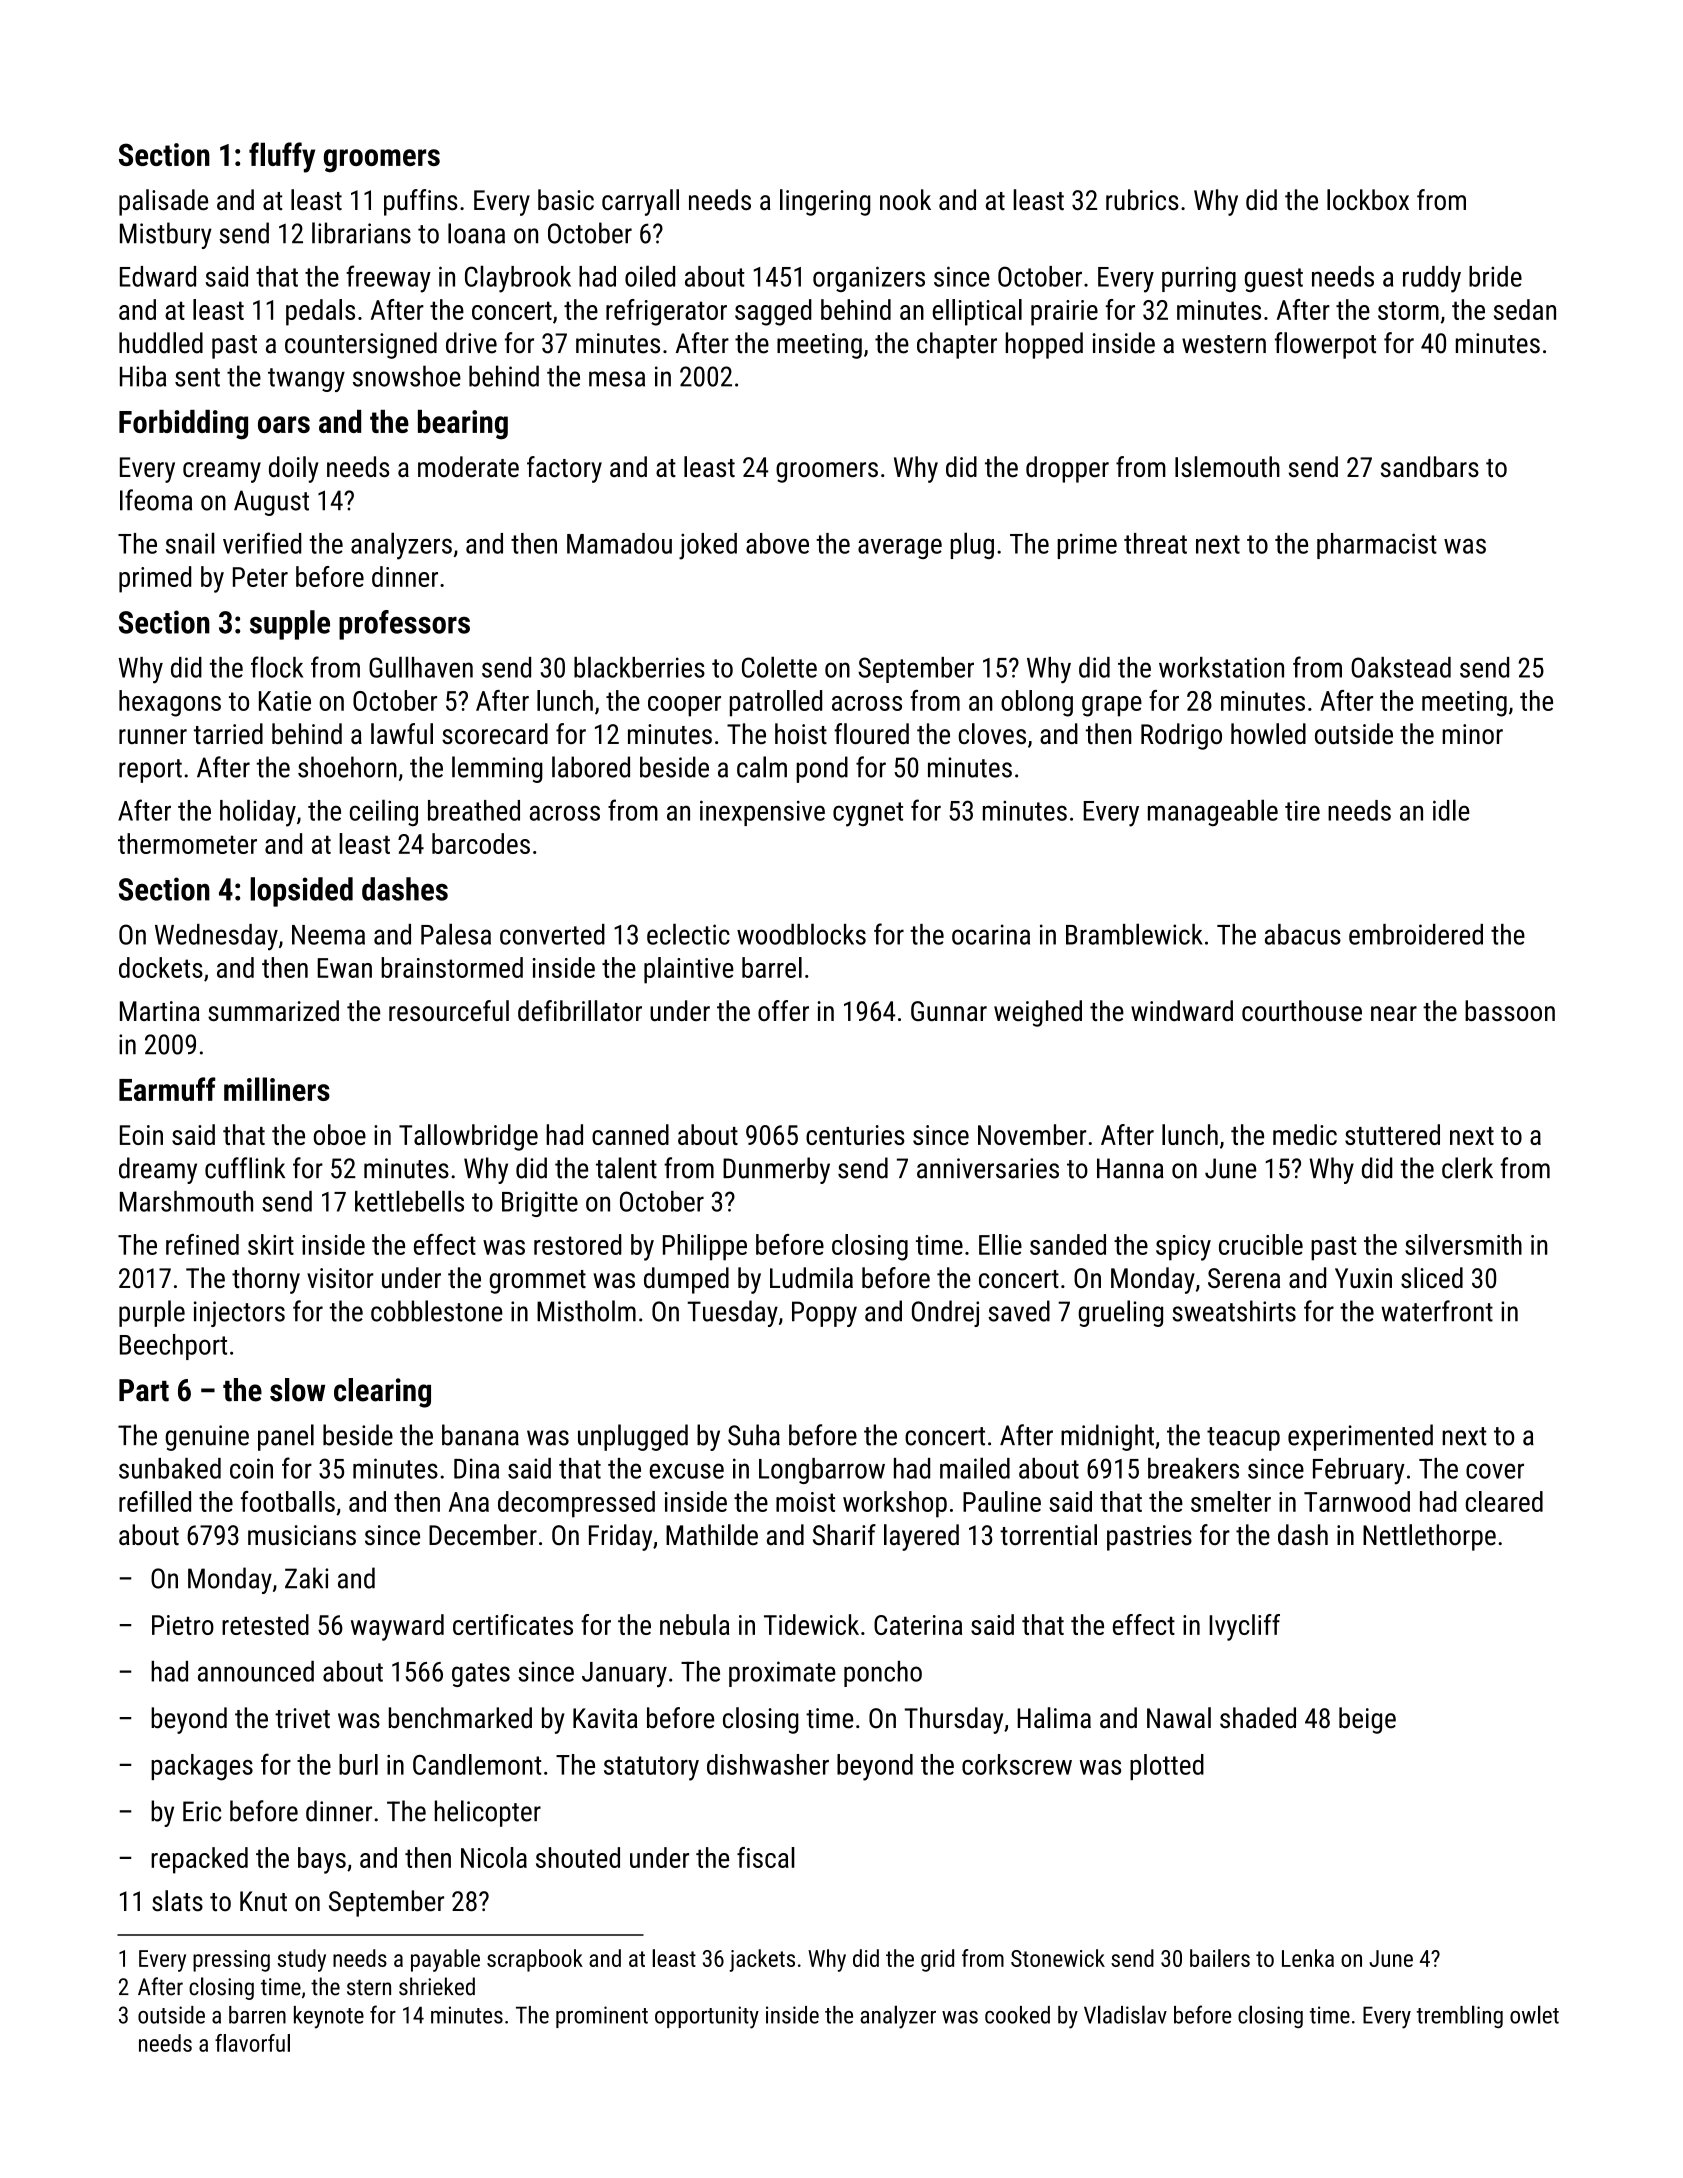 Image resolution: width=1683 pixels, height=2178 pixels. Describe the element at coordinates (282, 157) in the screenshot. I see `fluffy` at that location.
